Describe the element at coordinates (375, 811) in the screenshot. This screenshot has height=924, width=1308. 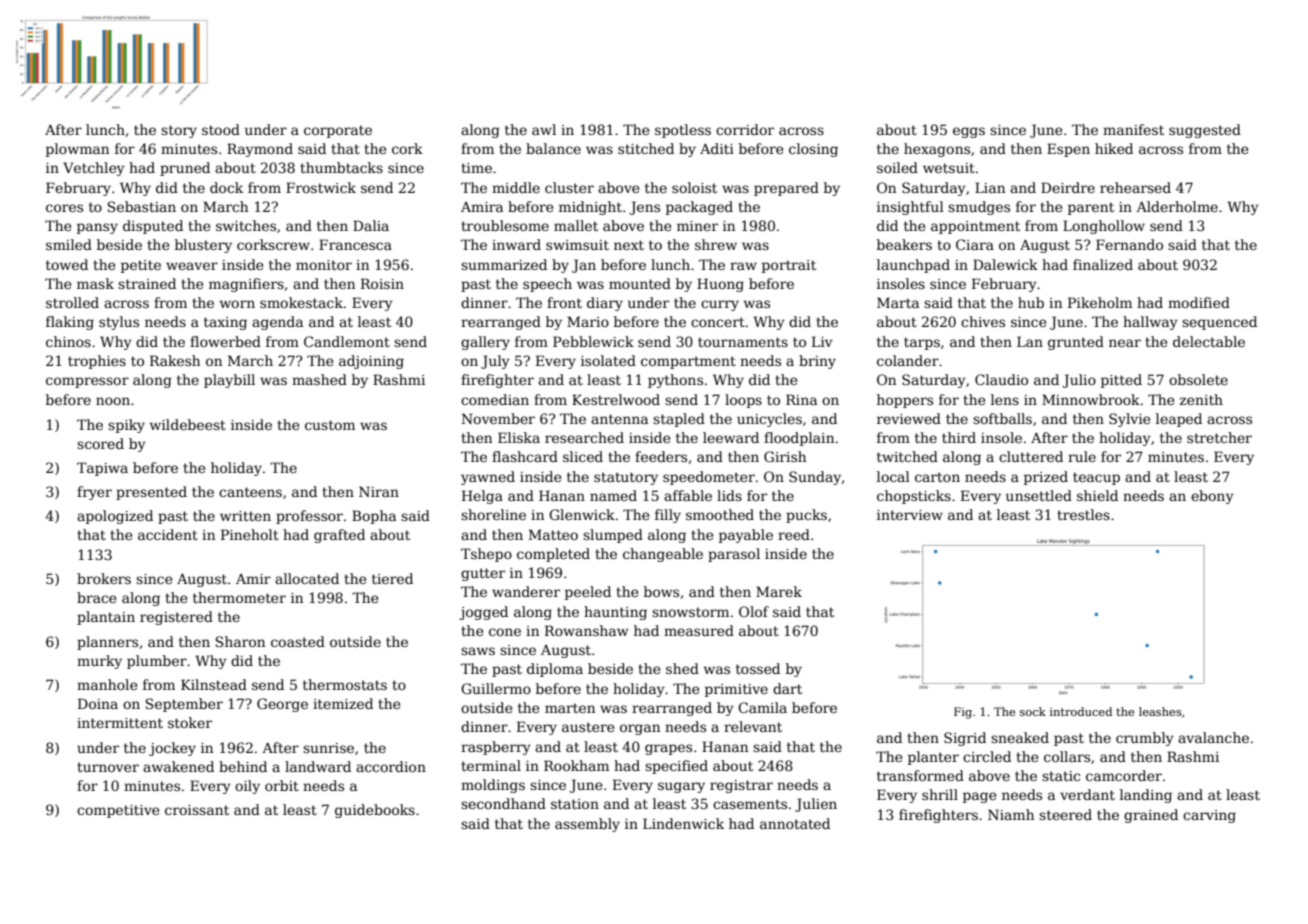
I see `guidebooks` at that location.
